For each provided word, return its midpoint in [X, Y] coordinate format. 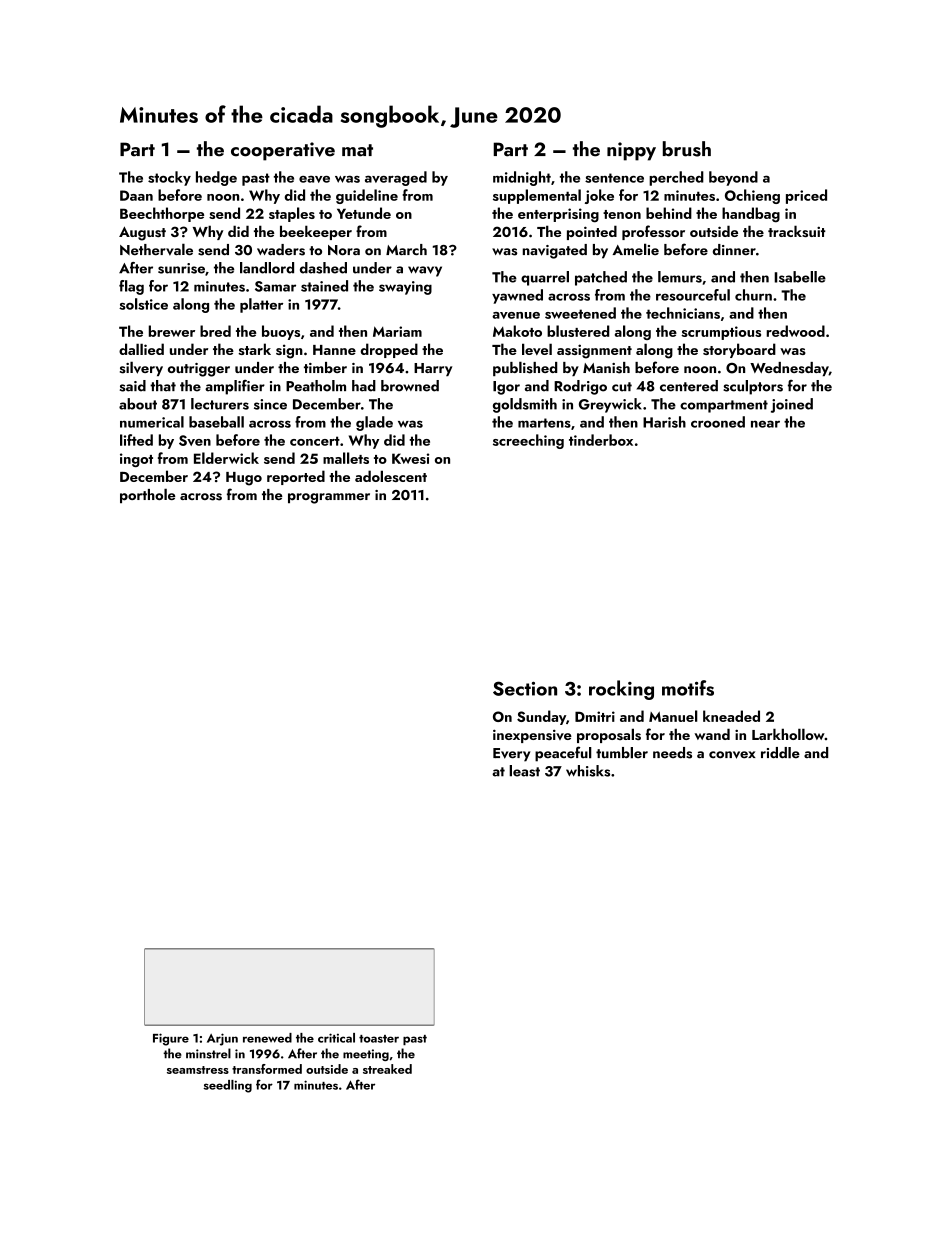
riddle [780, 753]
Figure [171, 1039]
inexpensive [532, 736]
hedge [216, 178]
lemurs [680, 277]
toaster [379, 1039]
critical [336, 1038]
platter [261, 305]
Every [511, 755]
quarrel [545, 278]
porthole [148, 495]
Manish [606, 368]
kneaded [731, 716]
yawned [517, 296]
